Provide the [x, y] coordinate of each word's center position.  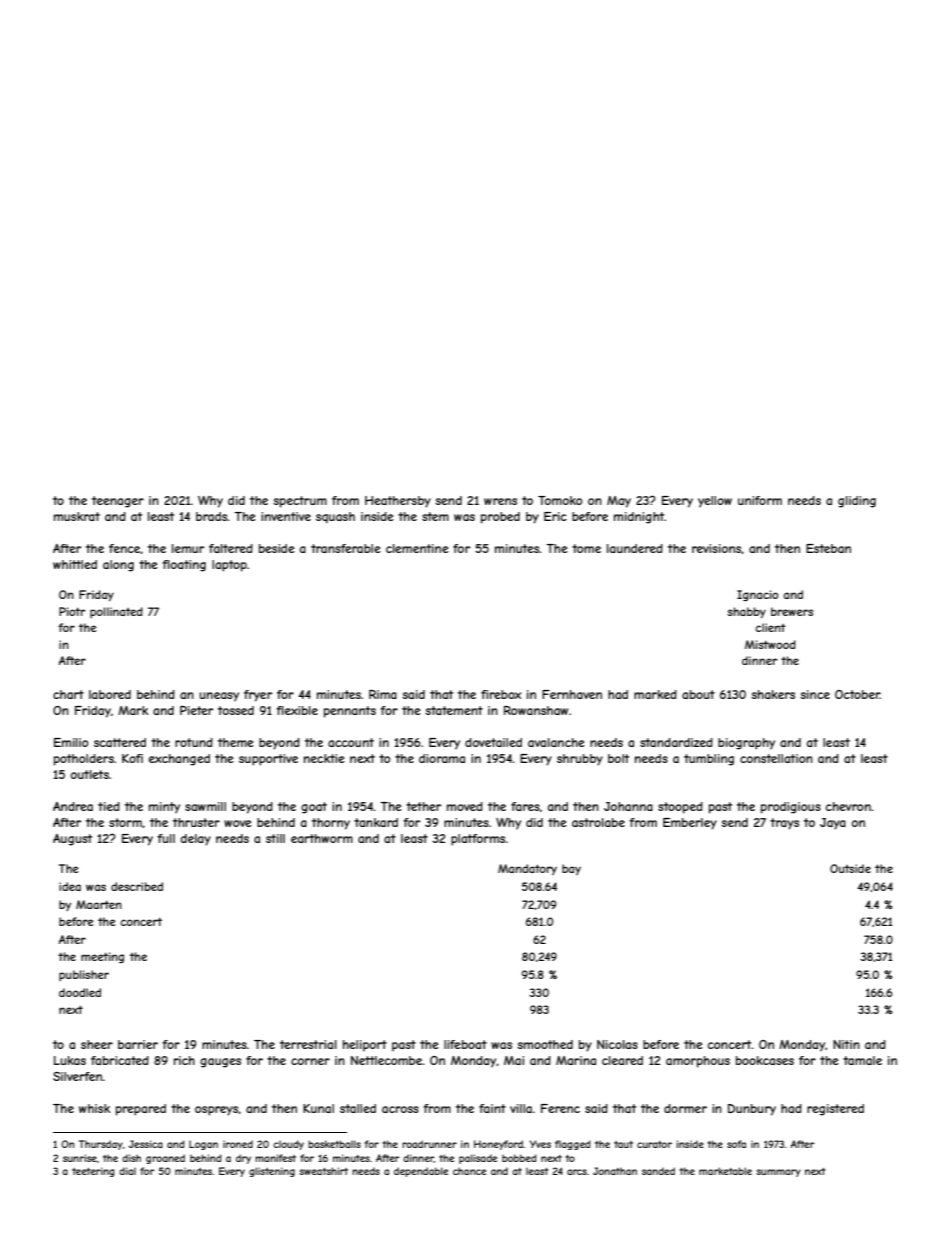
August [72, 840]
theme [236, 742]
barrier [138, 1044]
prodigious [791, 808]
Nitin [846, 1044]
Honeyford [498, 1145]
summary [778, 1173]
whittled [75, 564]
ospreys [217, 1111]
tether [423, 806]
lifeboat [465, 1044]
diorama [442, 758]
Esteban [828, 548]
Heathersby [398, 502]
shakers [773, 694]
